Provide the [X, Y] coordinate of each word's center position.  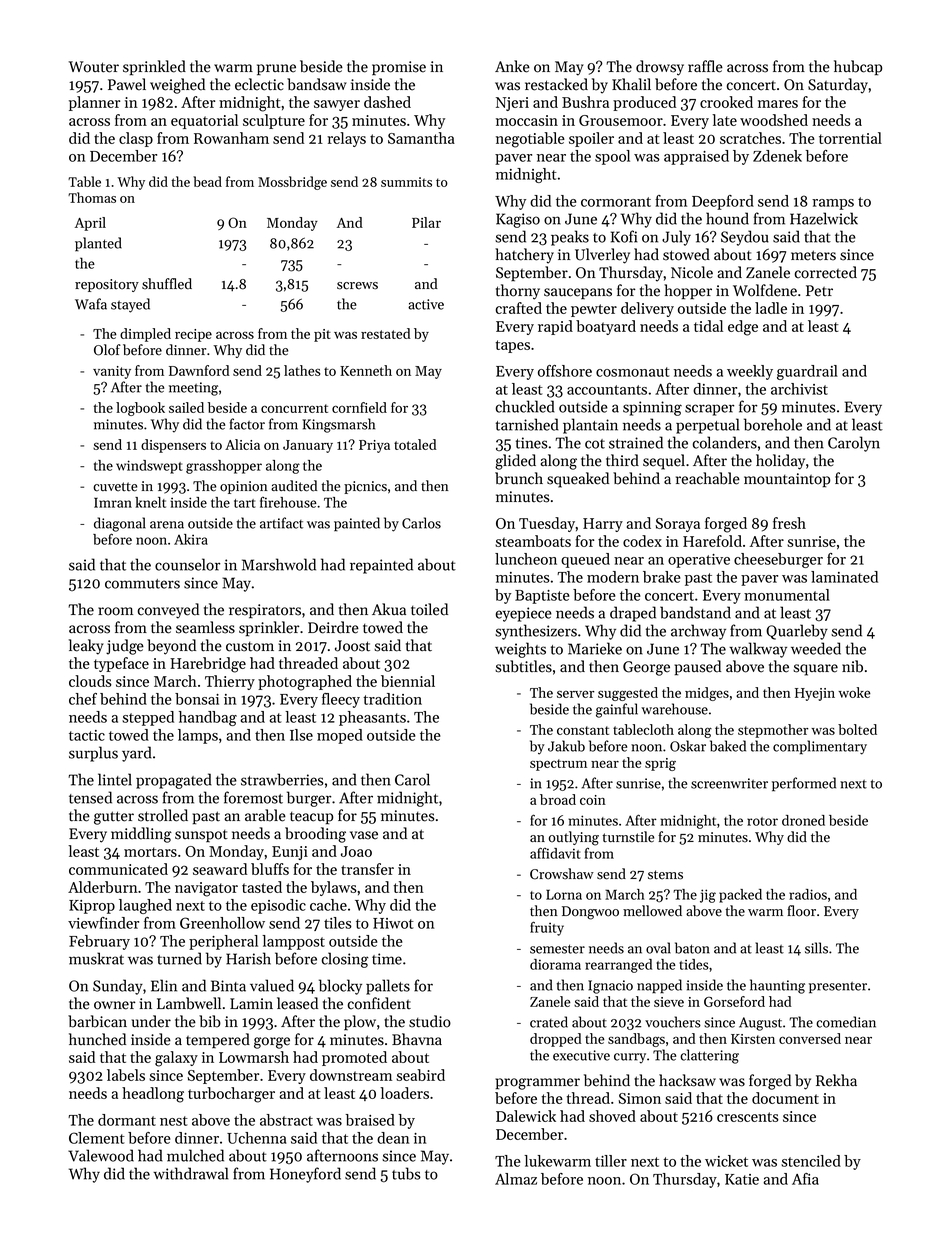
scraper [709, 410]
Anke [512, 66]
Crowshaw [562, 874]
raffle [705, 66]
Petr [819, 291]
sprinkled [154, 68]
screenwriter [729, 783]
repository [107, 285]
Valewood [101, 1155]
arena [167, 525]
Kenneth [366, 370]
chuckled [525, 406]
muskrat [96, 958]
